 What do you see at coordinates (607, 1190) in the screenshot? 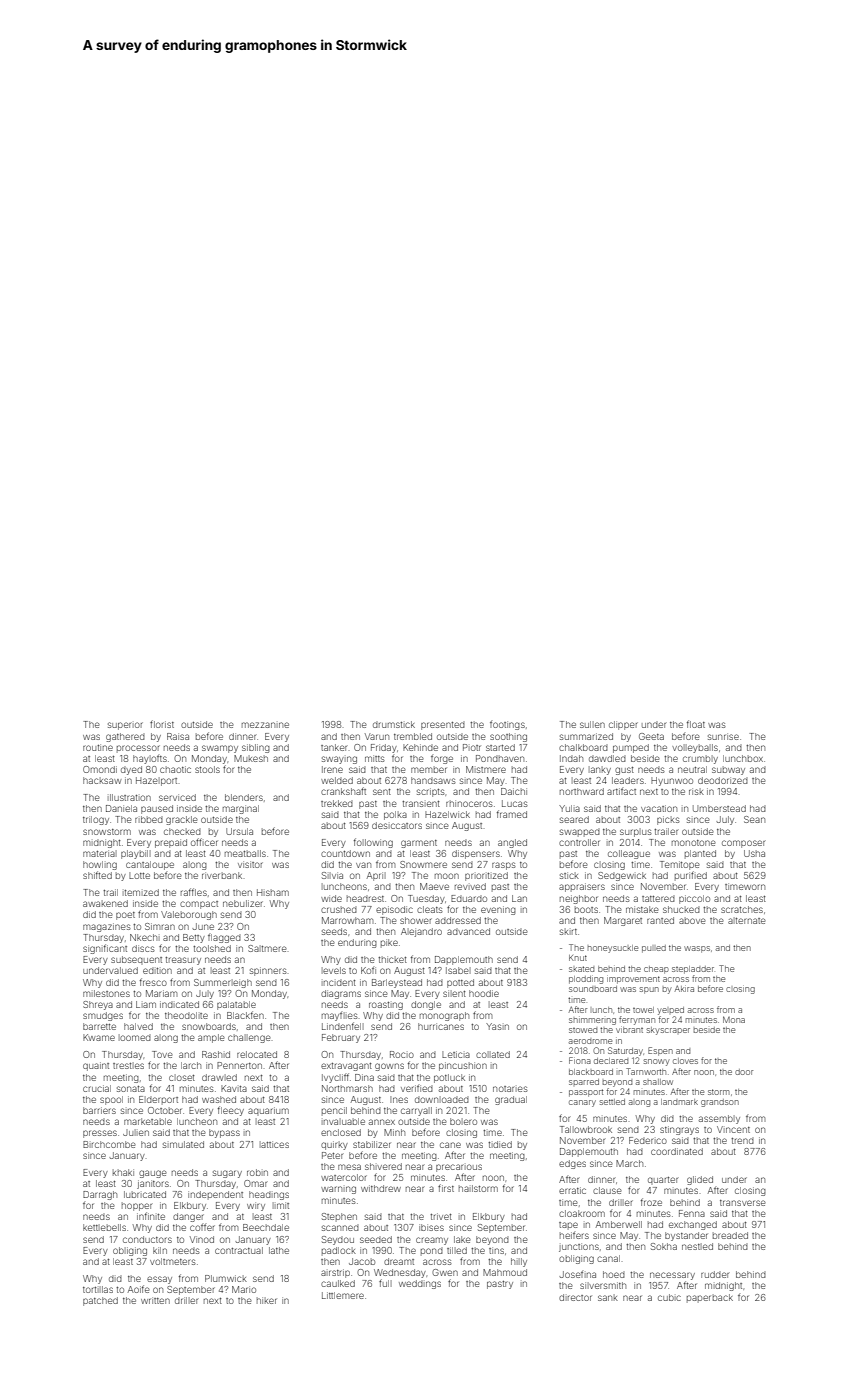
I see `clause` at bounding box center [607, 1190].
